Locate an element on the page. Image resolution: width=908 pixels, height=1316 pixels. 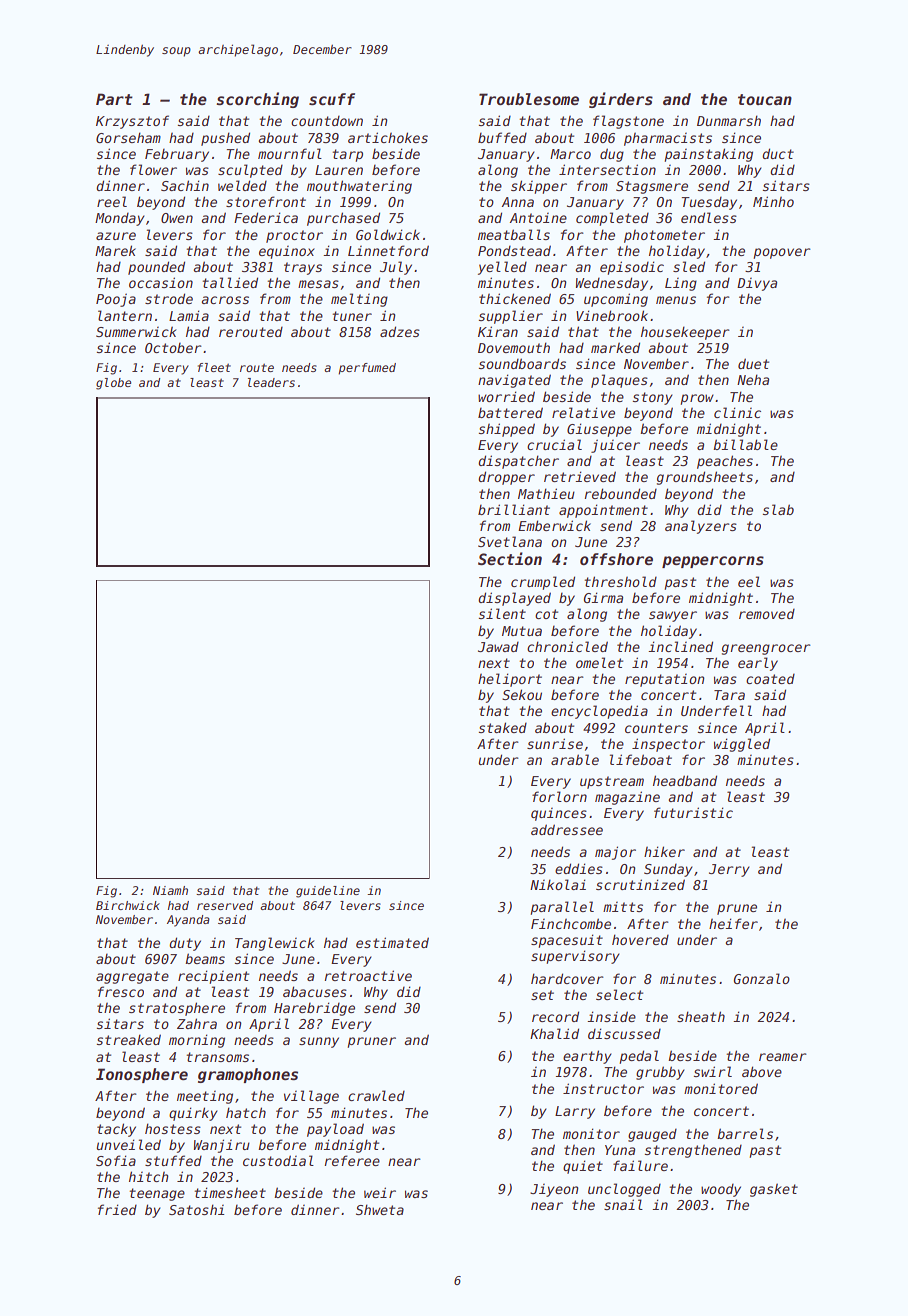
dropper is located at coordinates (506, 478).
